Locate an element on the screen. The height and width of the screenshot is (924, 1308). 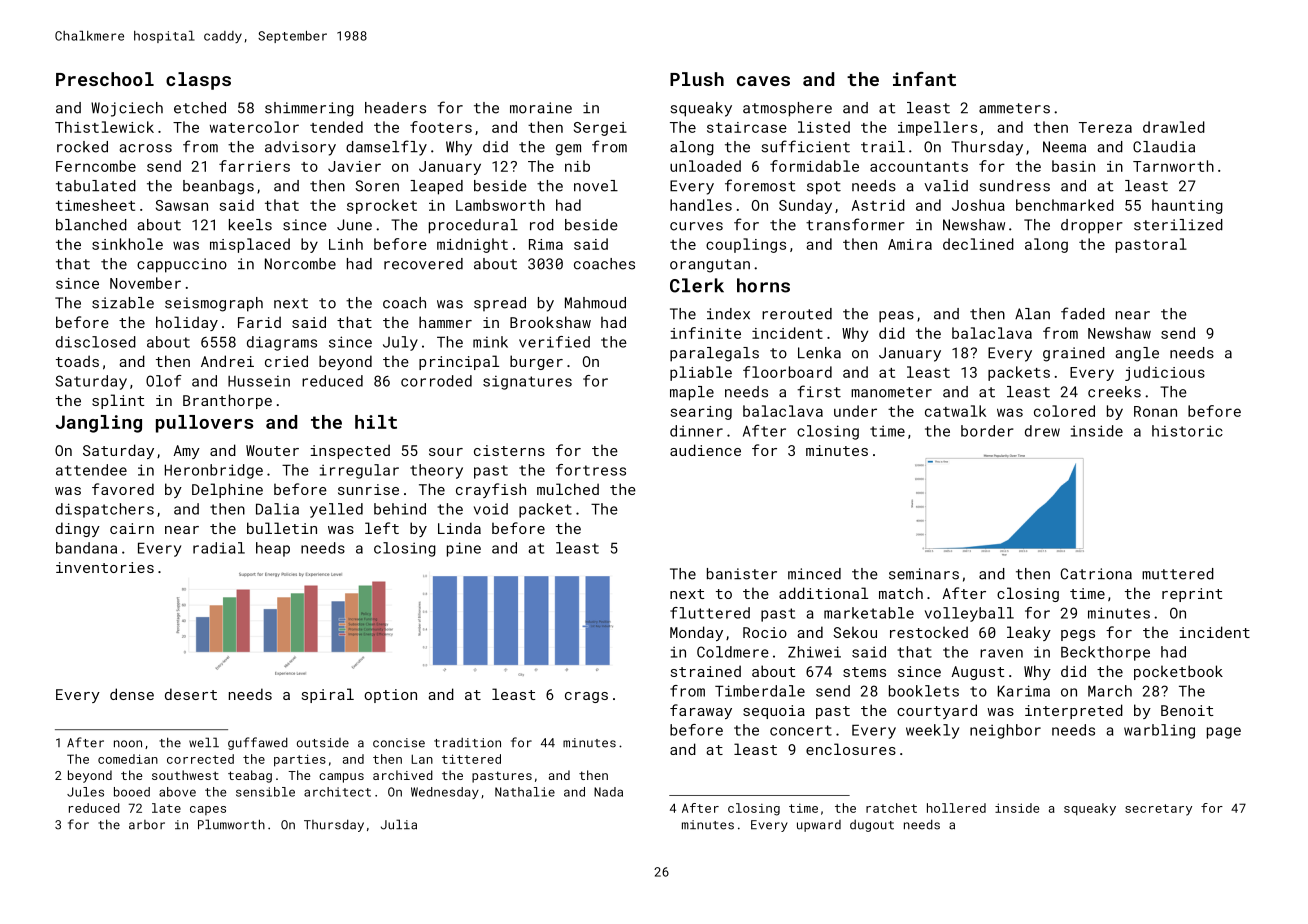
historic is located at coordinates (1187, 431).
